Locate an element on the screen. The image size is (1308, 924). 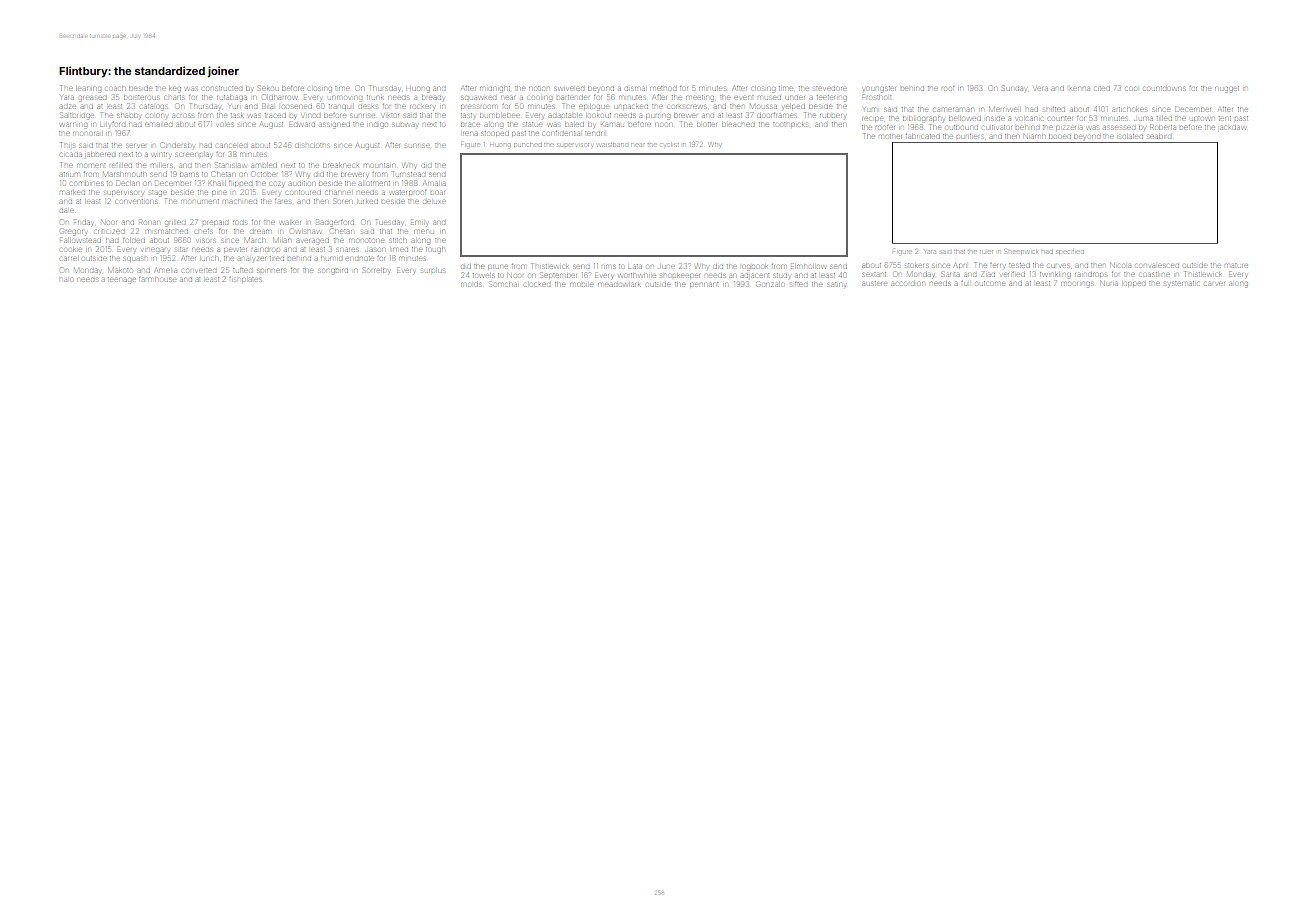
Elmhollow is located at coordinates (808, 267).
